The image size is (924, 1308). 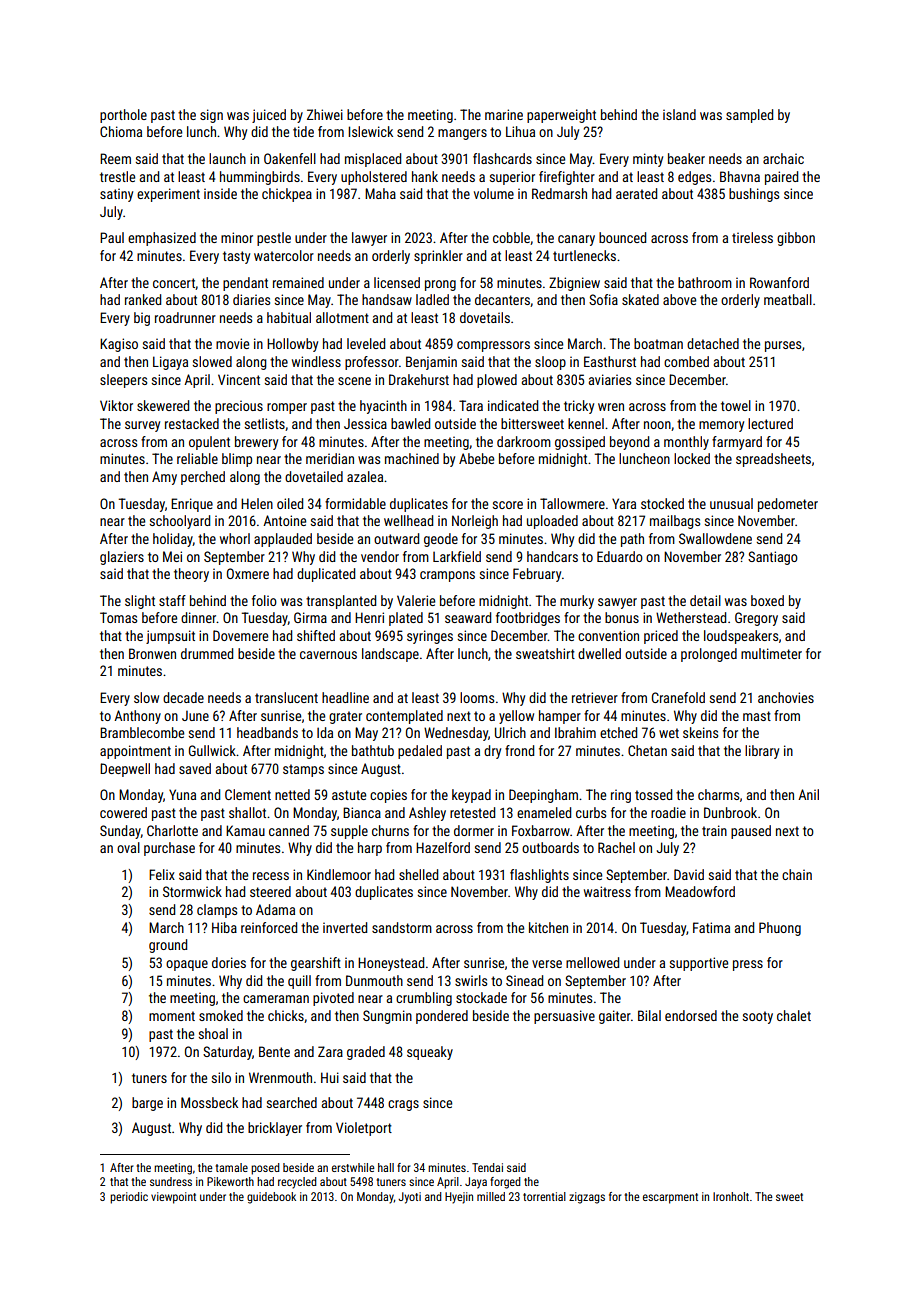 I want to click on guidebook, so click(x=271, y=1198).
